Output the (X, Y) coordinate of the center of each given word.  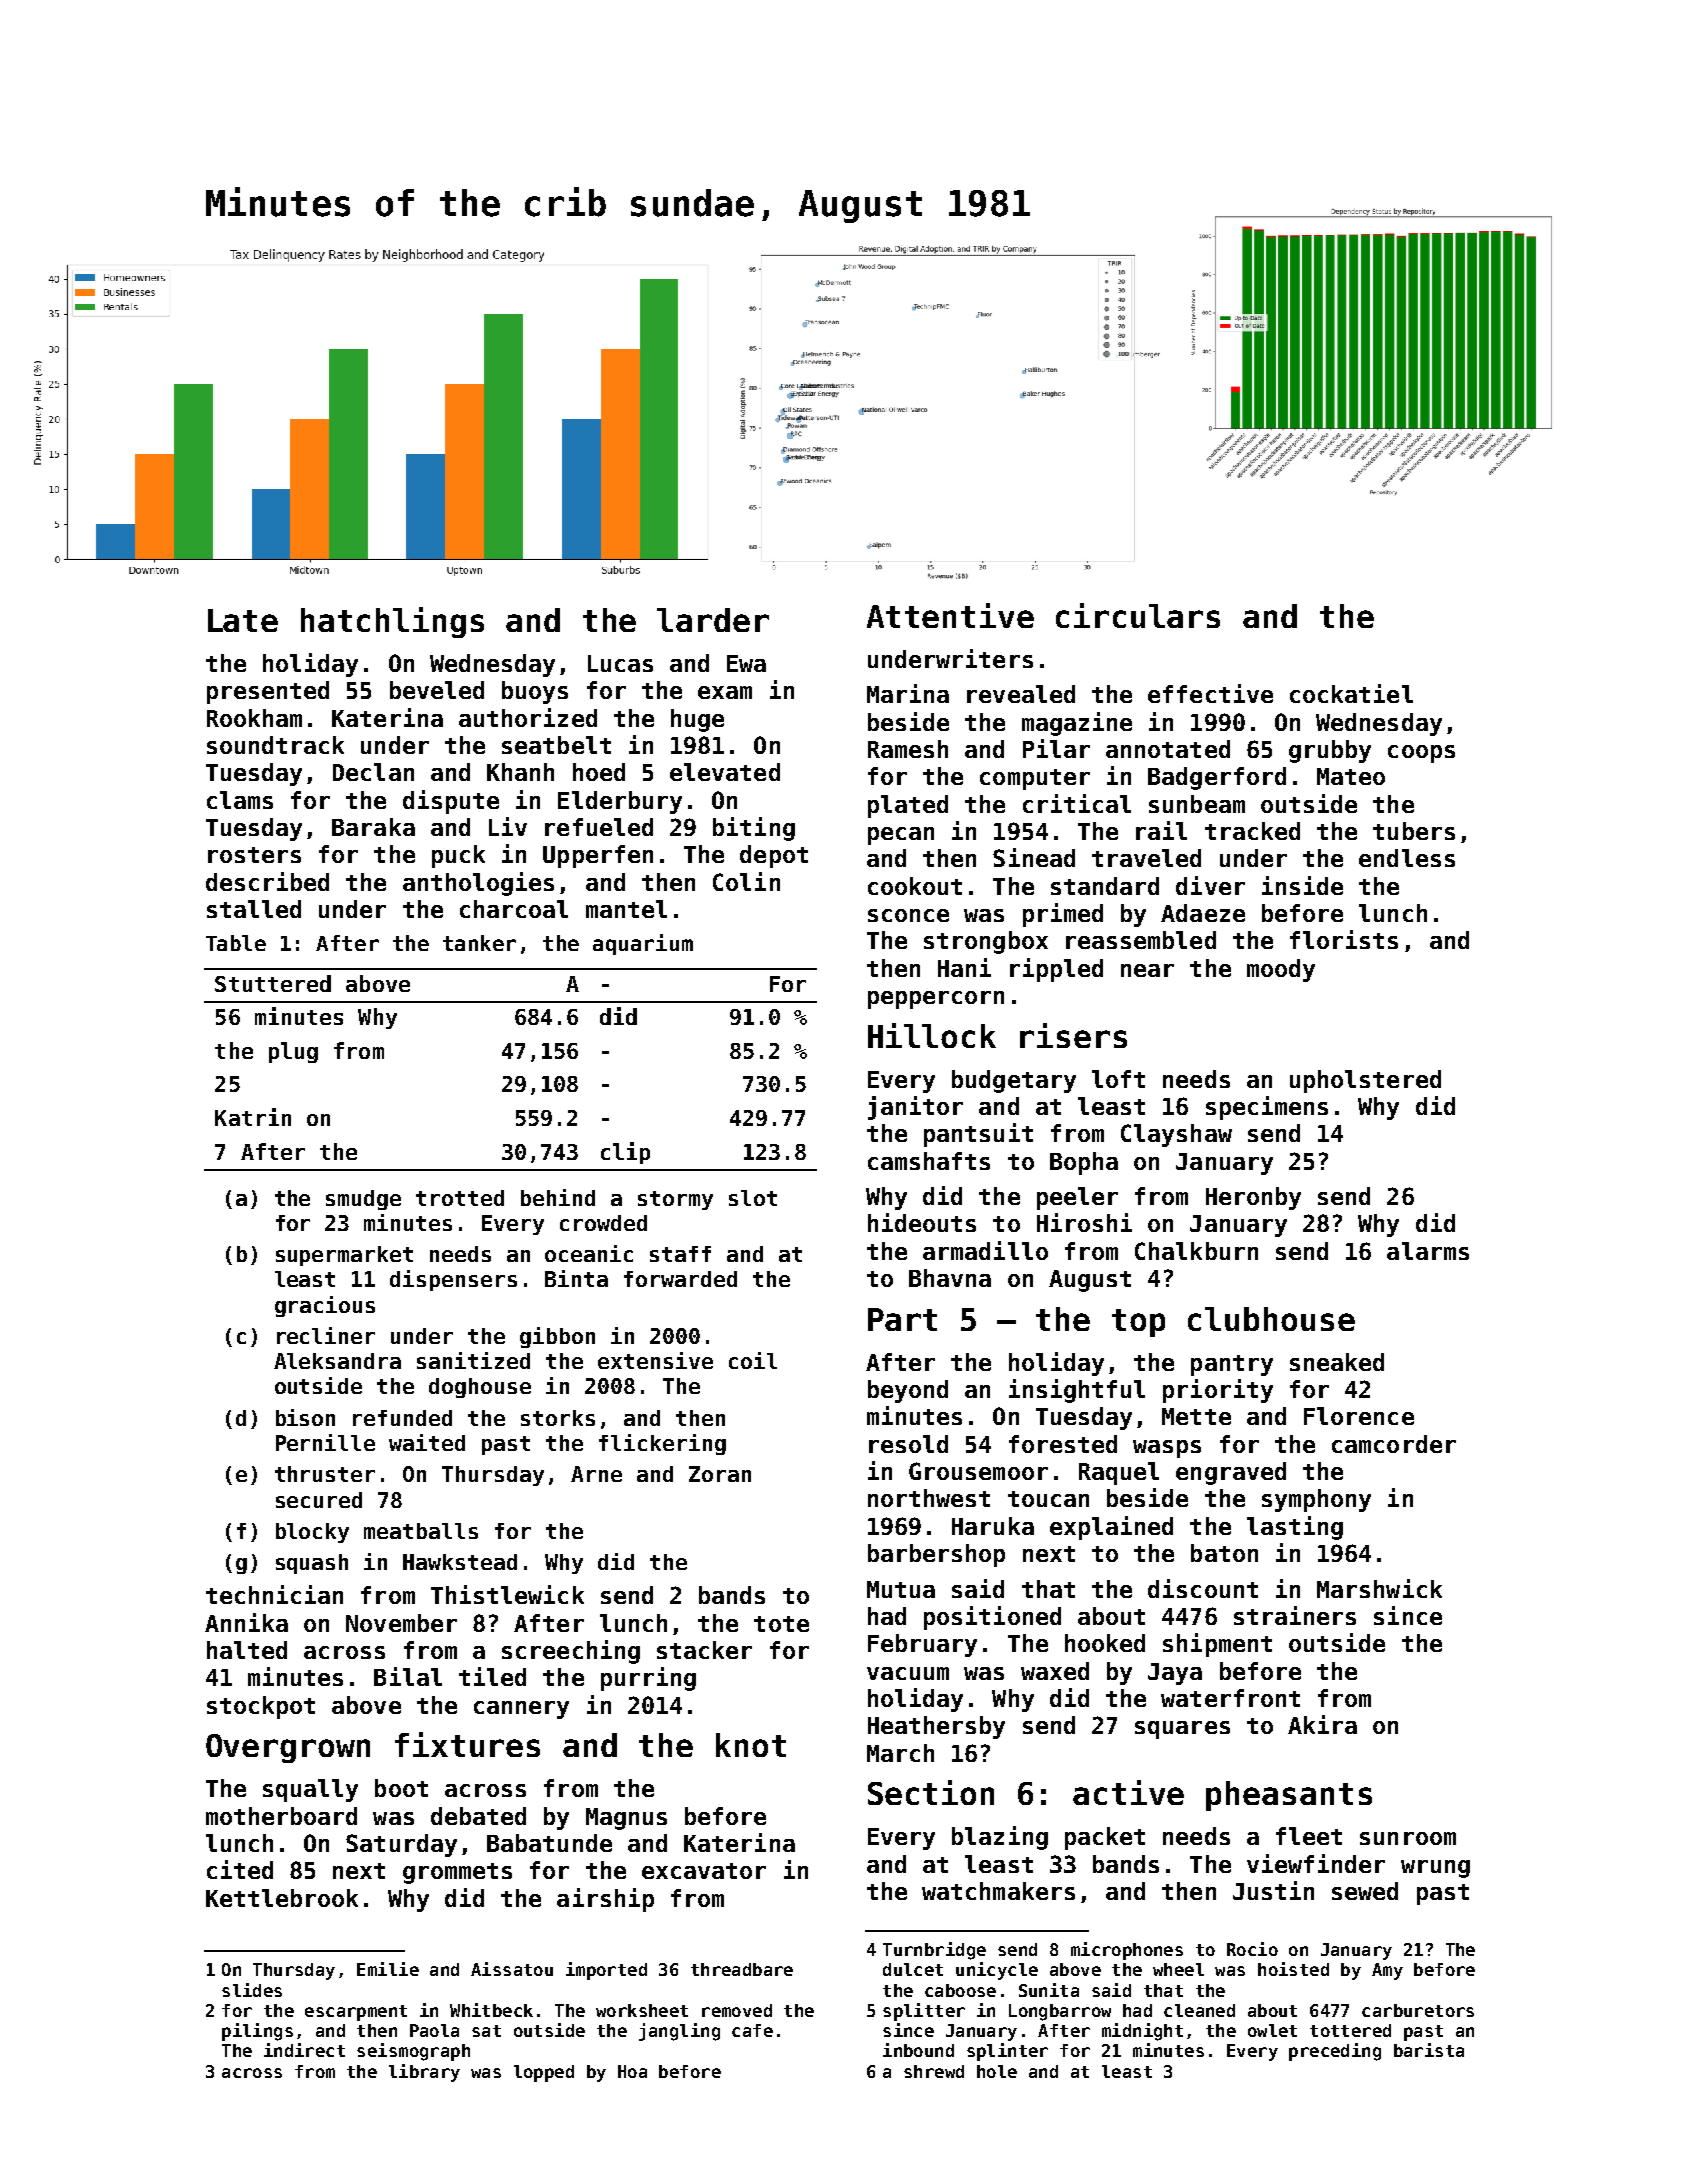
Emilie (388, 1969)
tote (781, 1624)
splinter (1007, 2052)
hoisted (1293, 1969)
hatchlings (392, 622)
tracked (1252, 831)
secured (319, 1500)
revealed (1021, 694)
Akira (1322, 1724)
